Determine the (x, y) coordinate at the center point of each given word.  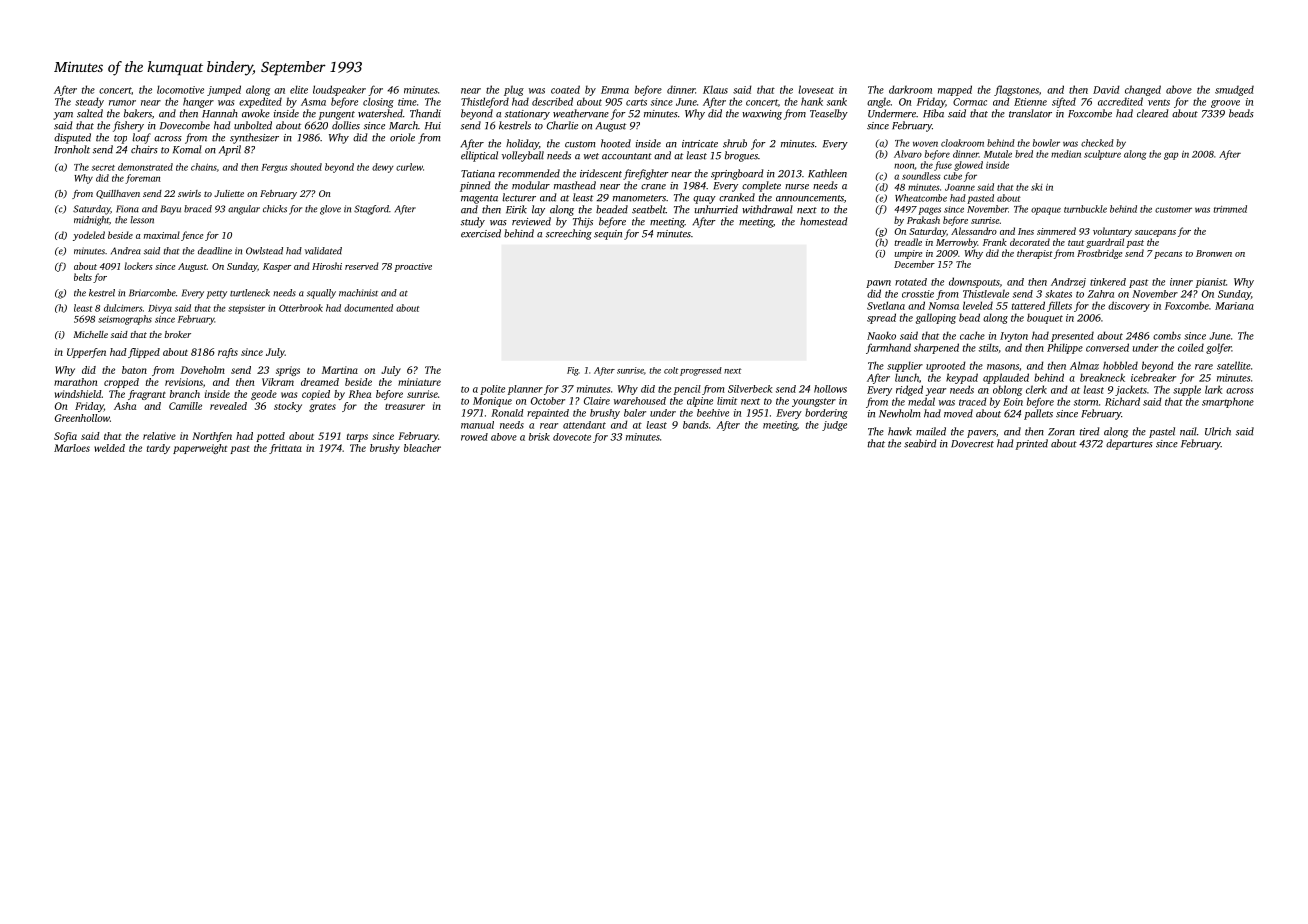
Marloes (72, 448)
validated (323, 251)
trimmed (1230, 209)
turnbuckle (1085, 209)
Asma (313, 102)
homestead (823, 221)
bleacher (422, 448)
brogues (741, 156)
